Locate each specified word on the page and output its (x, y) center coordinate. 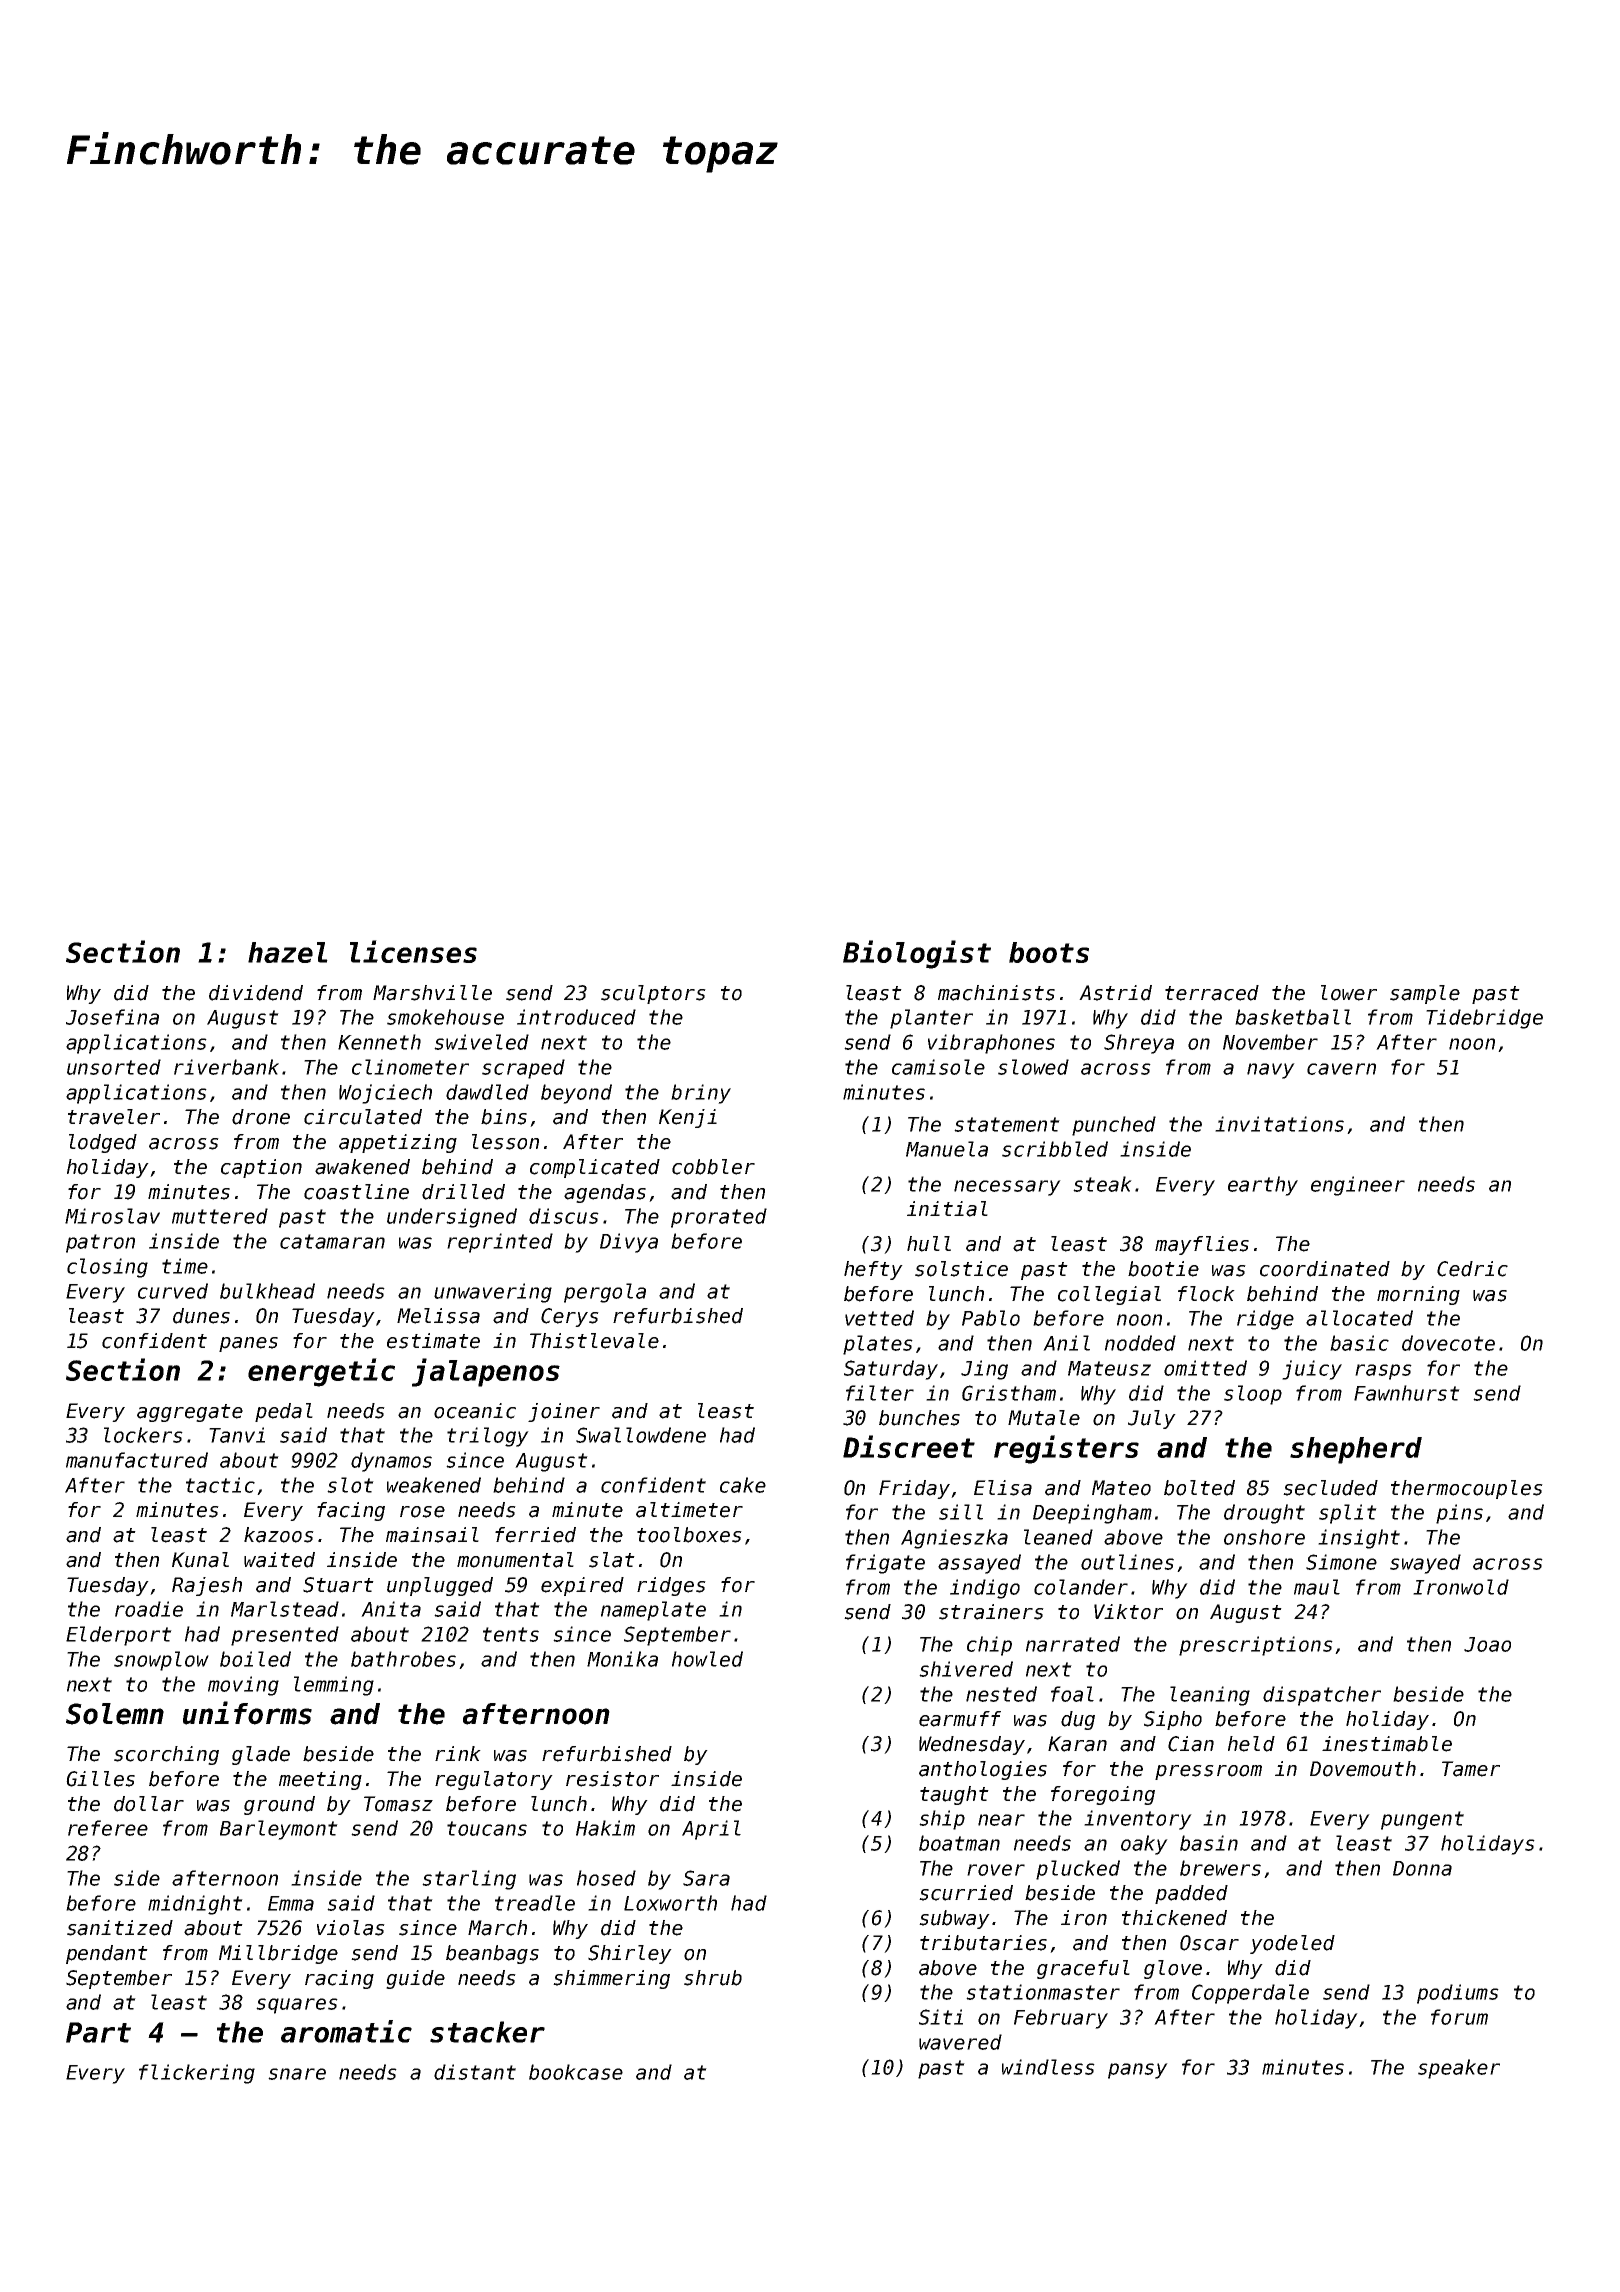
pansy (1138, 2071)
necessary (1007, 1188)
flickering (197, 2074)
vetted (879, 1318)
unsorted (114, 1067)
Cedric (1472, 1269)
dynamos (391, 1462)
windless (1048, 2067)
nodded (1140, 1343)
